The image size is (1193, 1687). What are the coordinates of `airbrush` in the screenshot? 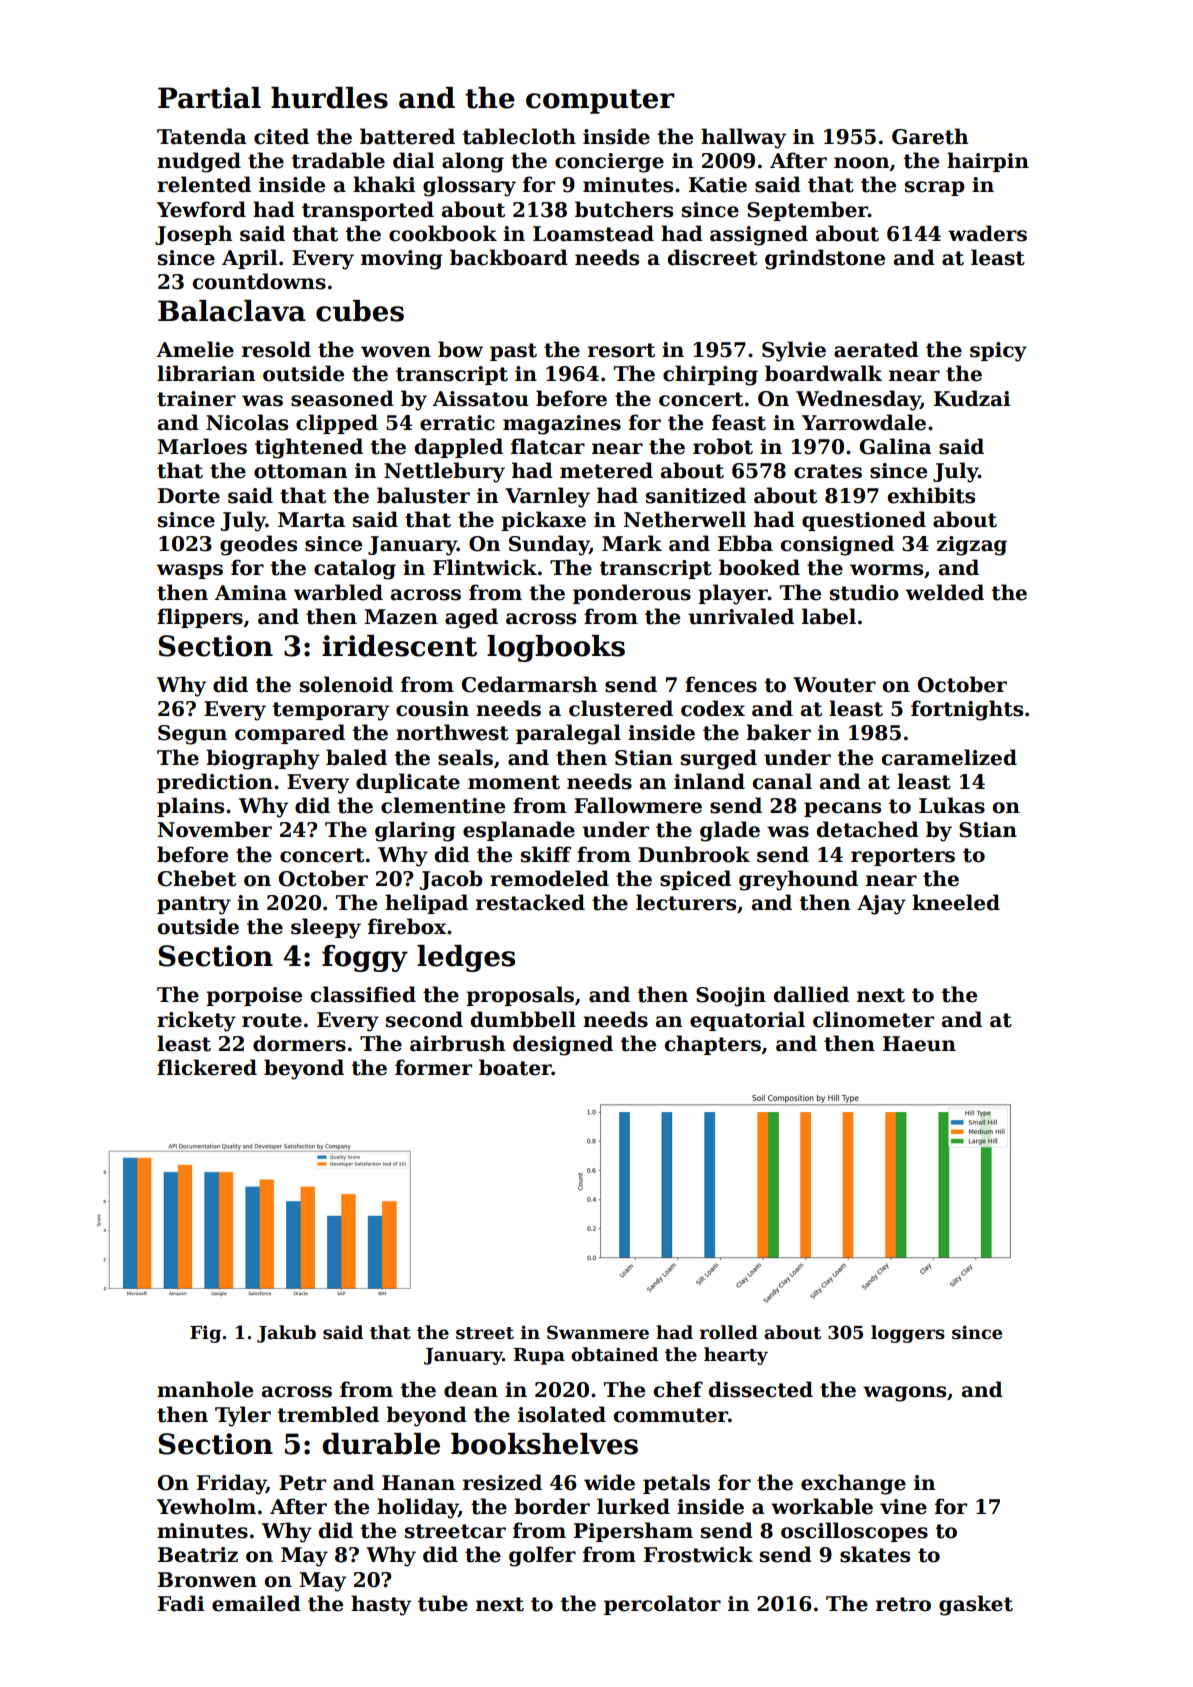 It's located at (457, 1043).
